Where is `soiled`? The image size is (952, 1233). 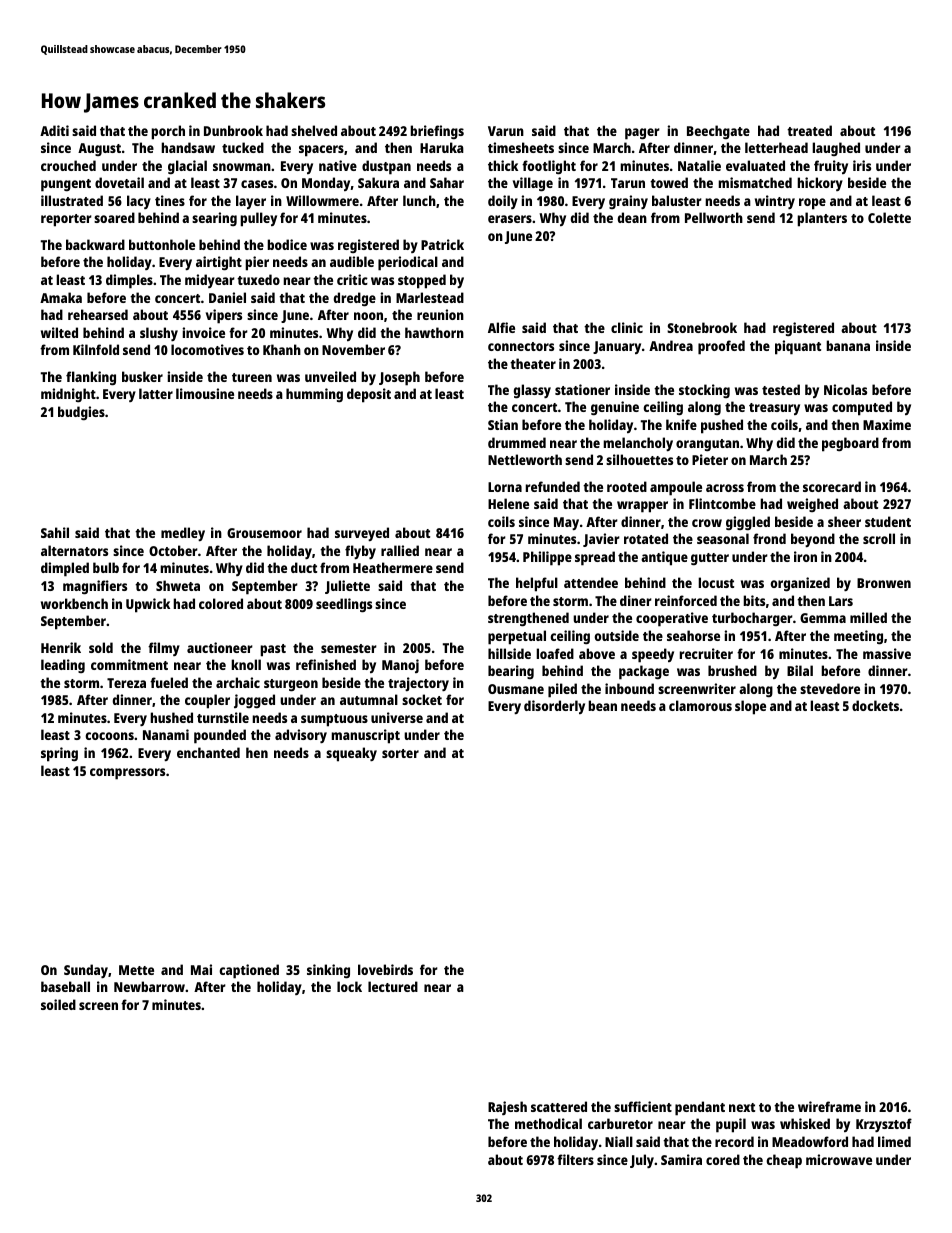
soiled is located at coordinates (58, 1004).
